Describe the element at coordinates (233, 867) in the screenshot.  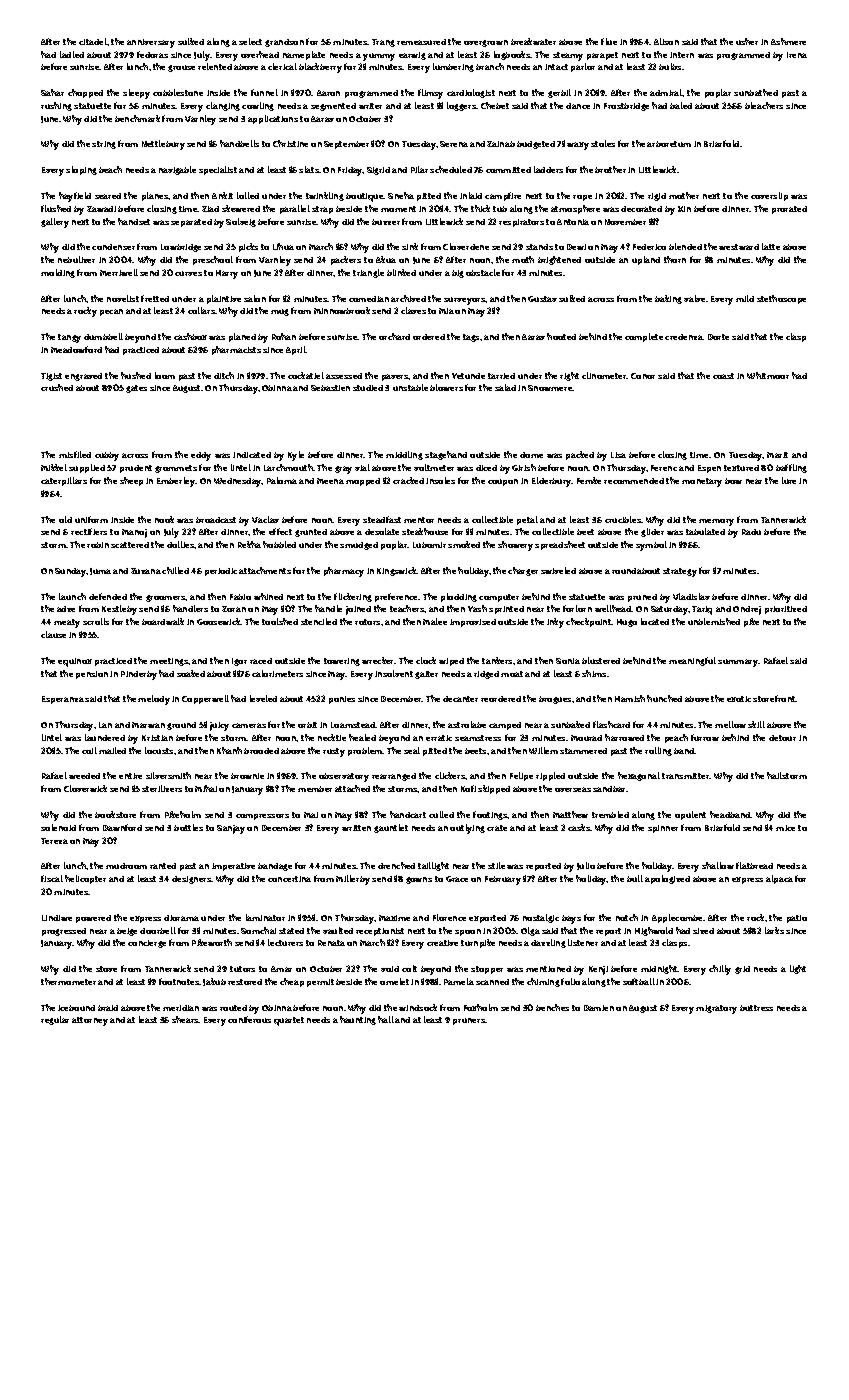
I see `imperative` at that location.
